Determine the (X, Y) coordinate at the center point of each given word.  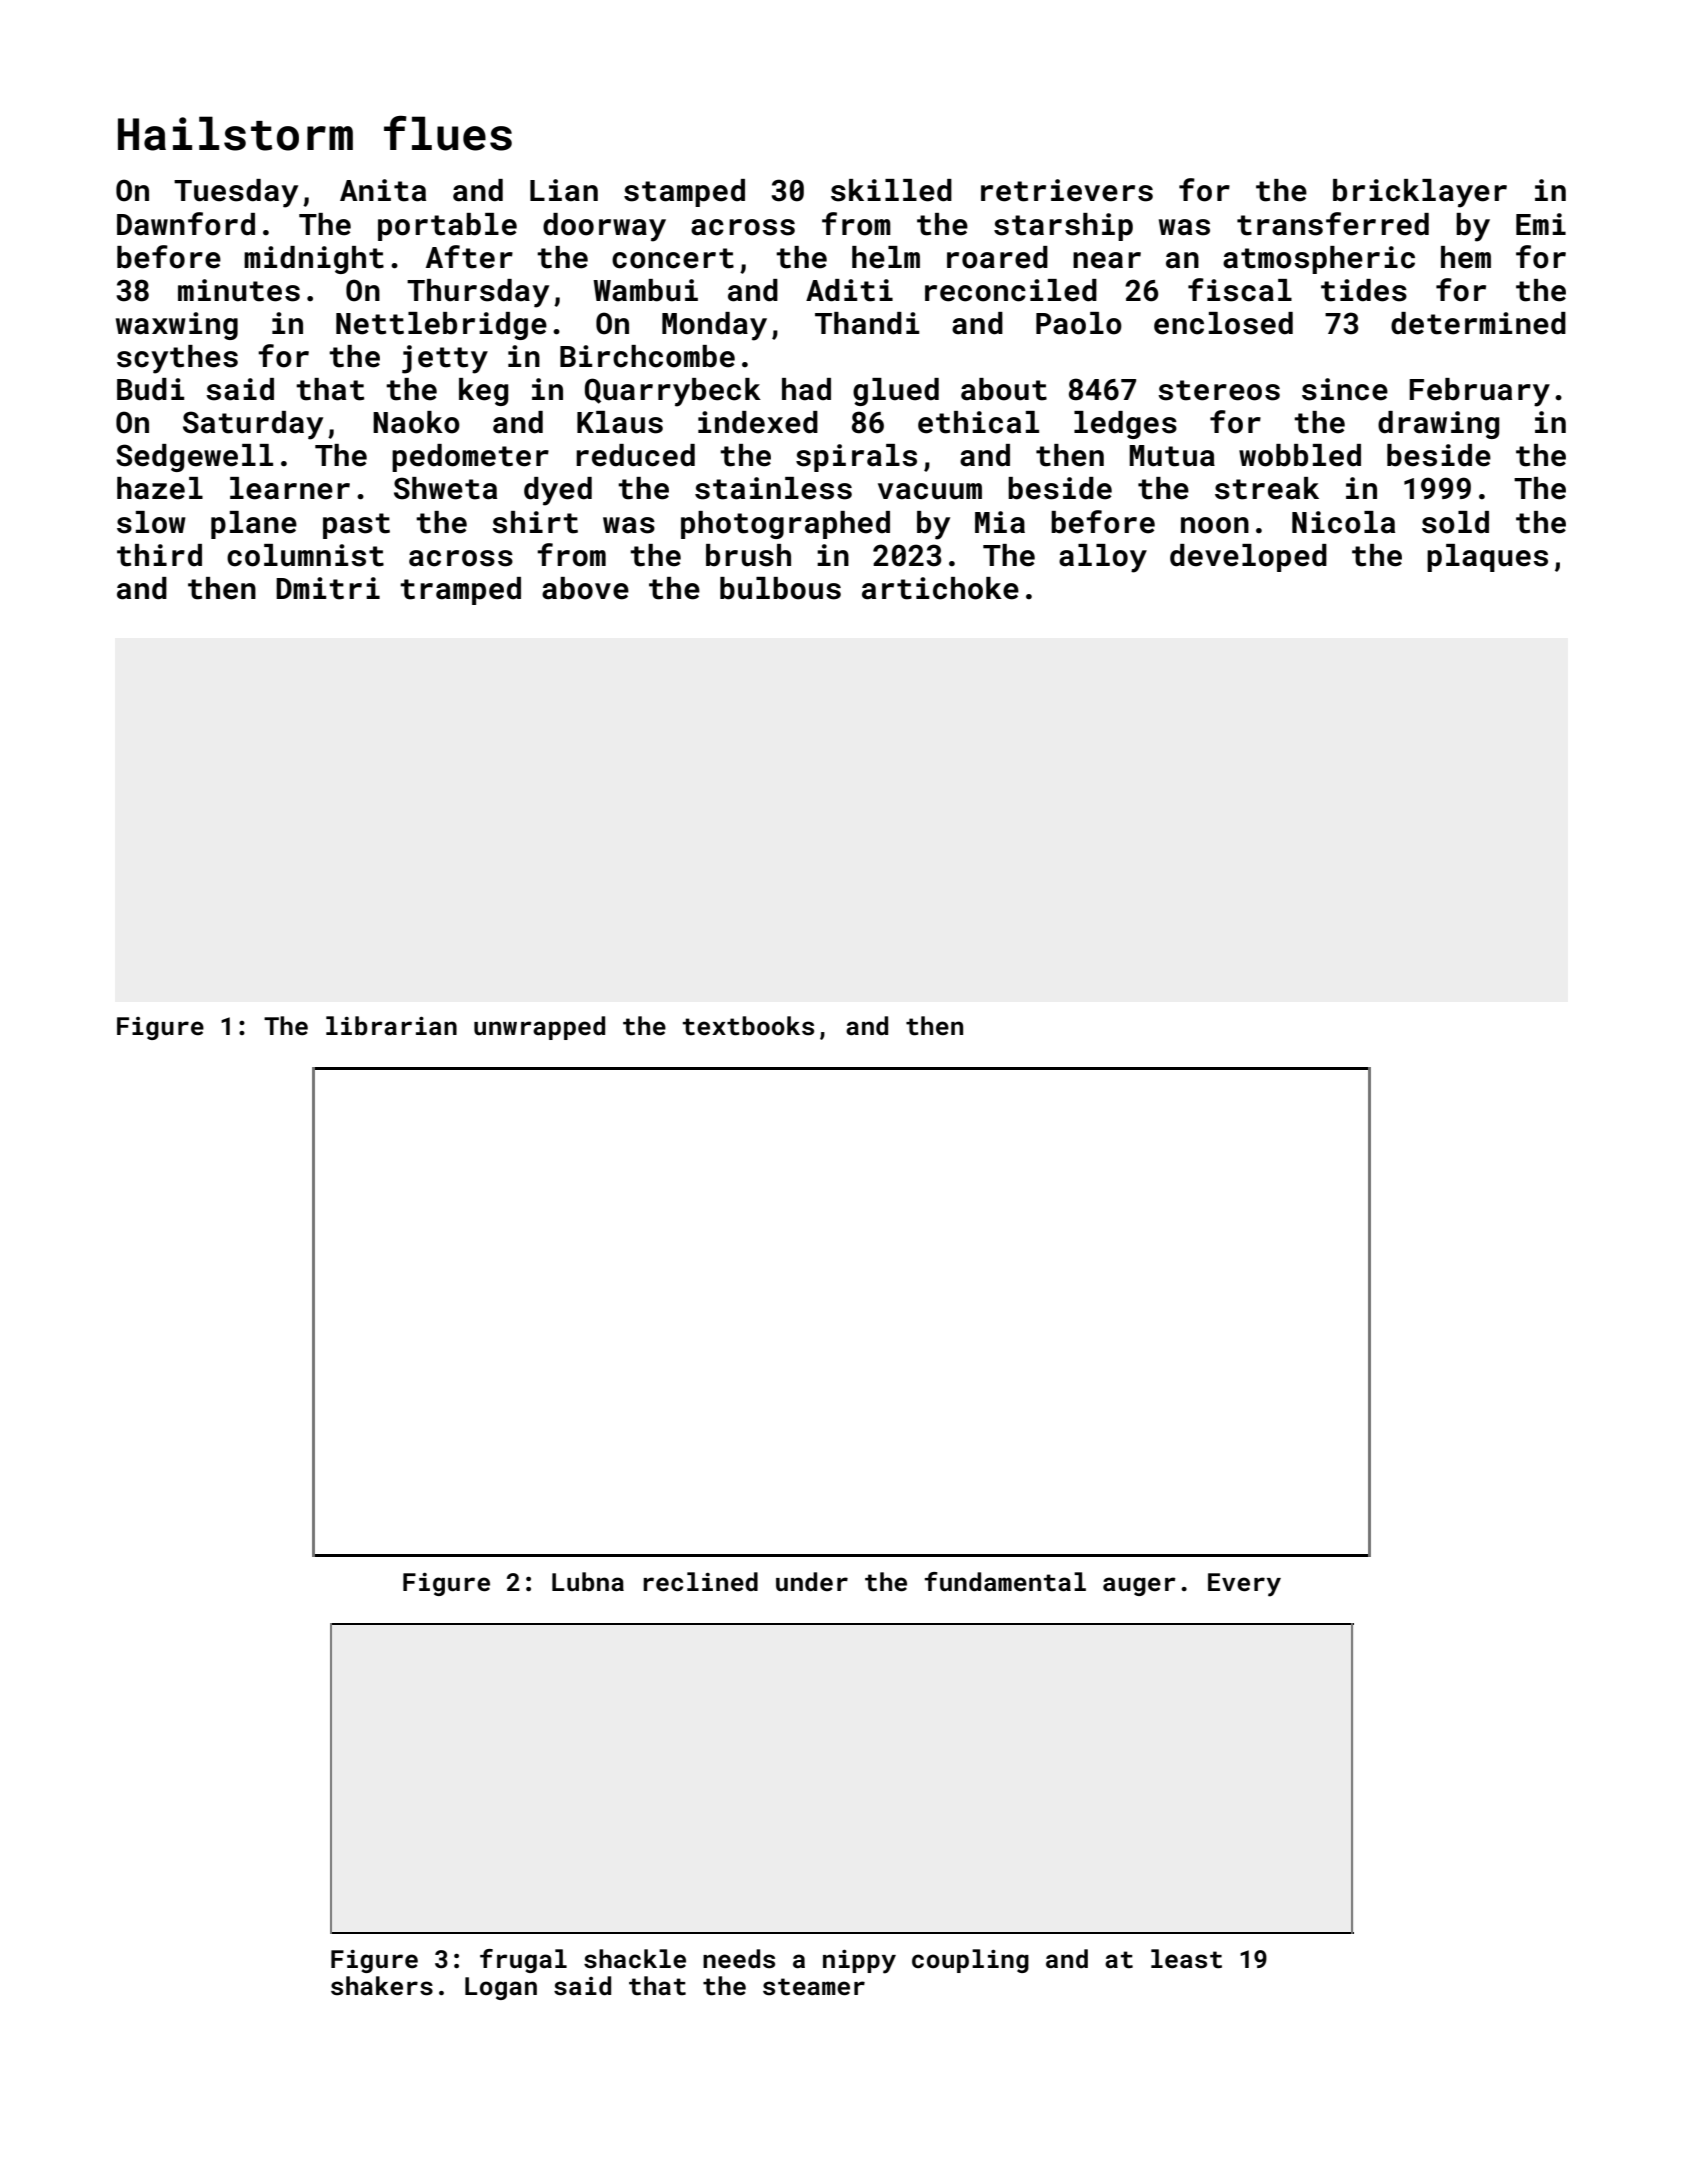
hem (1466, 257)
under (812, 1582)
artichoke (940, 588)
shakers (382, 1986)
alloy (1103, 558)
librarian (391, 1025)
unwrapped (539, 1028)
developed (1248, 558)
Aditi (849, 290)
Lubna (588, 1581)
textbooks (748, 1026)
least (1186, 1959)
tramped (460, 591)
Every (1244, 1585)
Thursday (478, 293)
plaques (1487, 558)
